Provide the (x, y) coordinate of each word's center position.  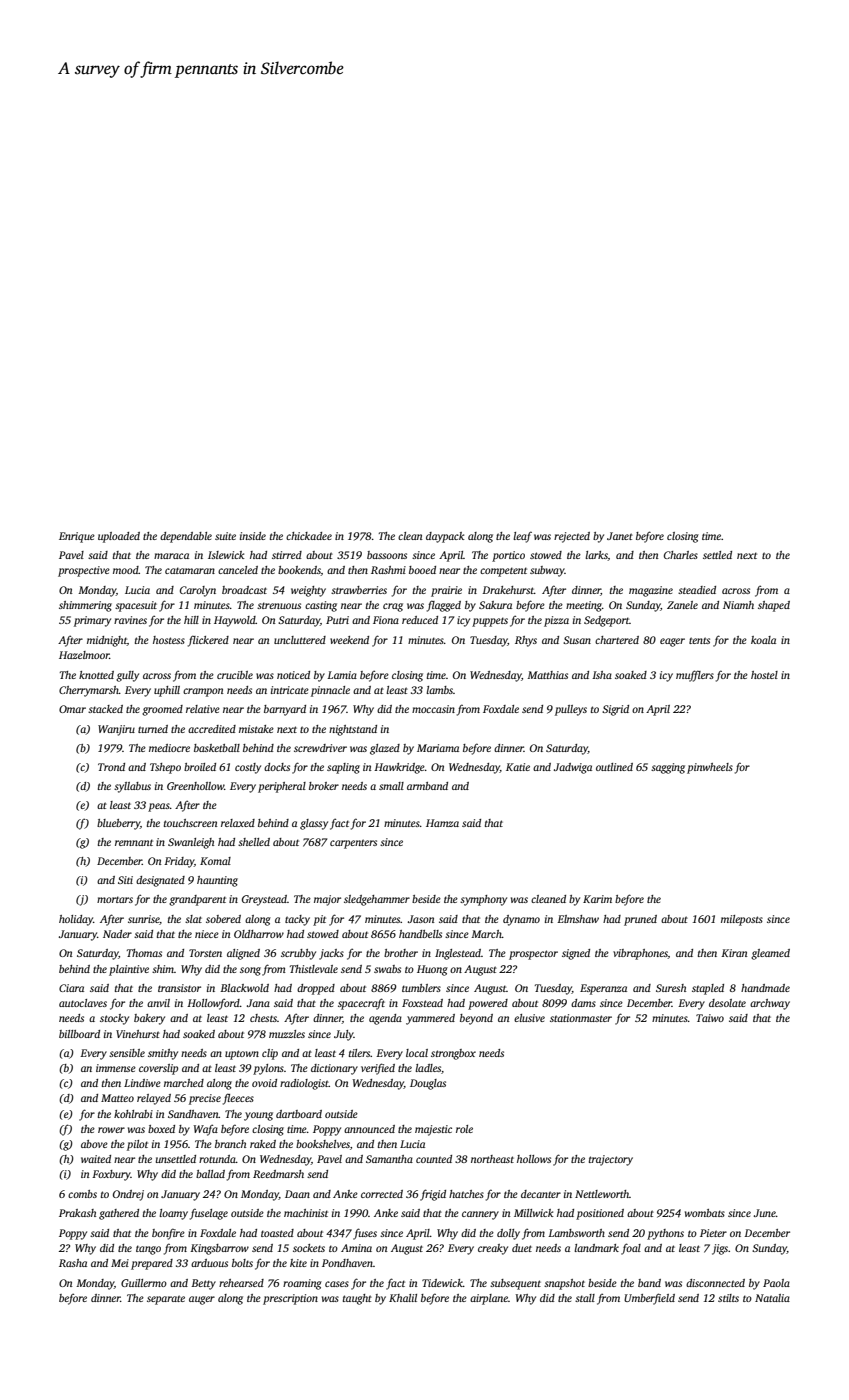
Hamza (442, 823)
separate (166, 1300)
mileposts (742, 920)
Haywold (235, 621)
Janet (620, 536)
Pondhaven (347, 1263)
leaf (522, 537)
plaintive (129, 970)
